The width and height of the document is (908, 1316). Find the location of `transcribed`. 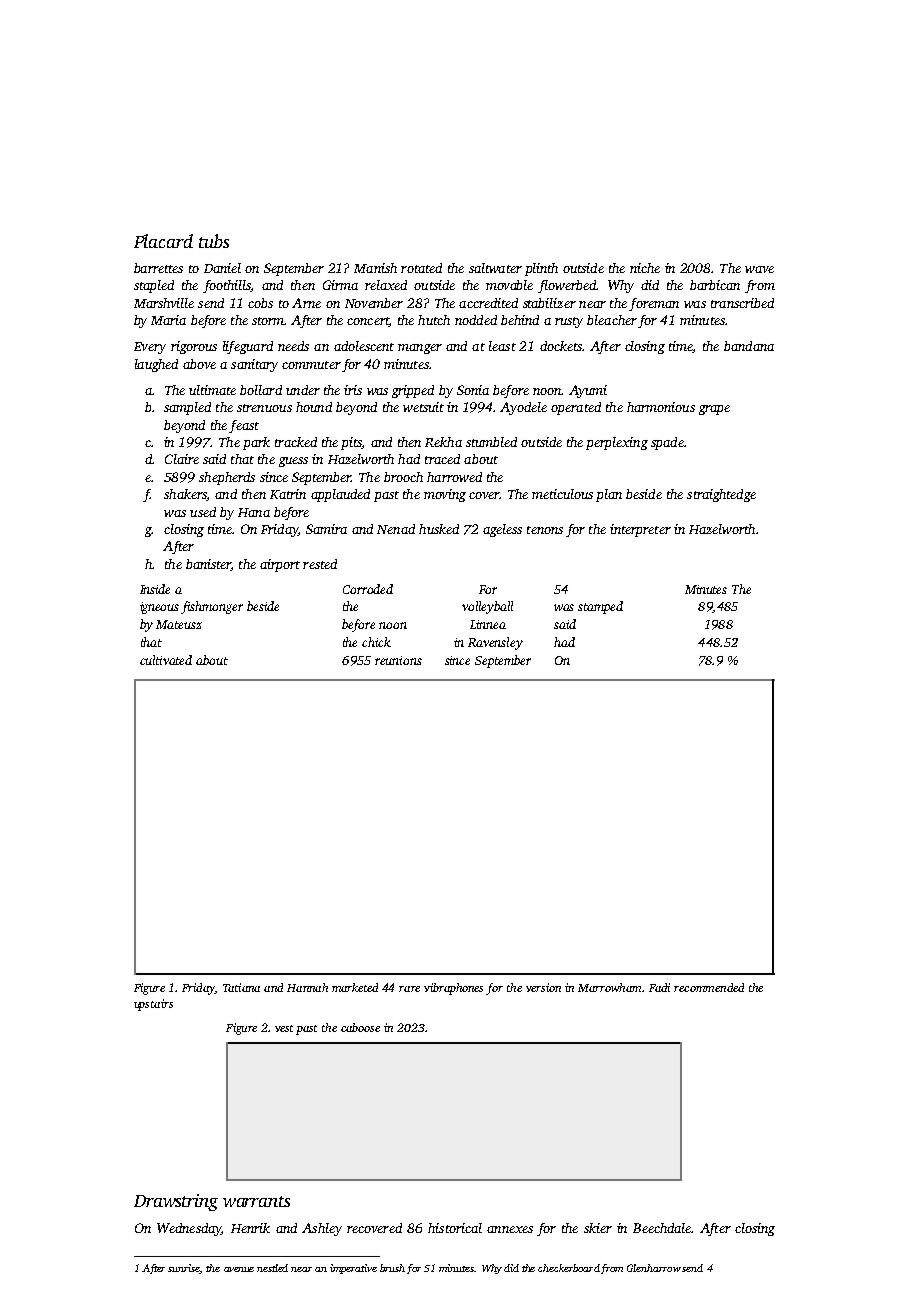

transcribed is located at coordinates (742, 303).
